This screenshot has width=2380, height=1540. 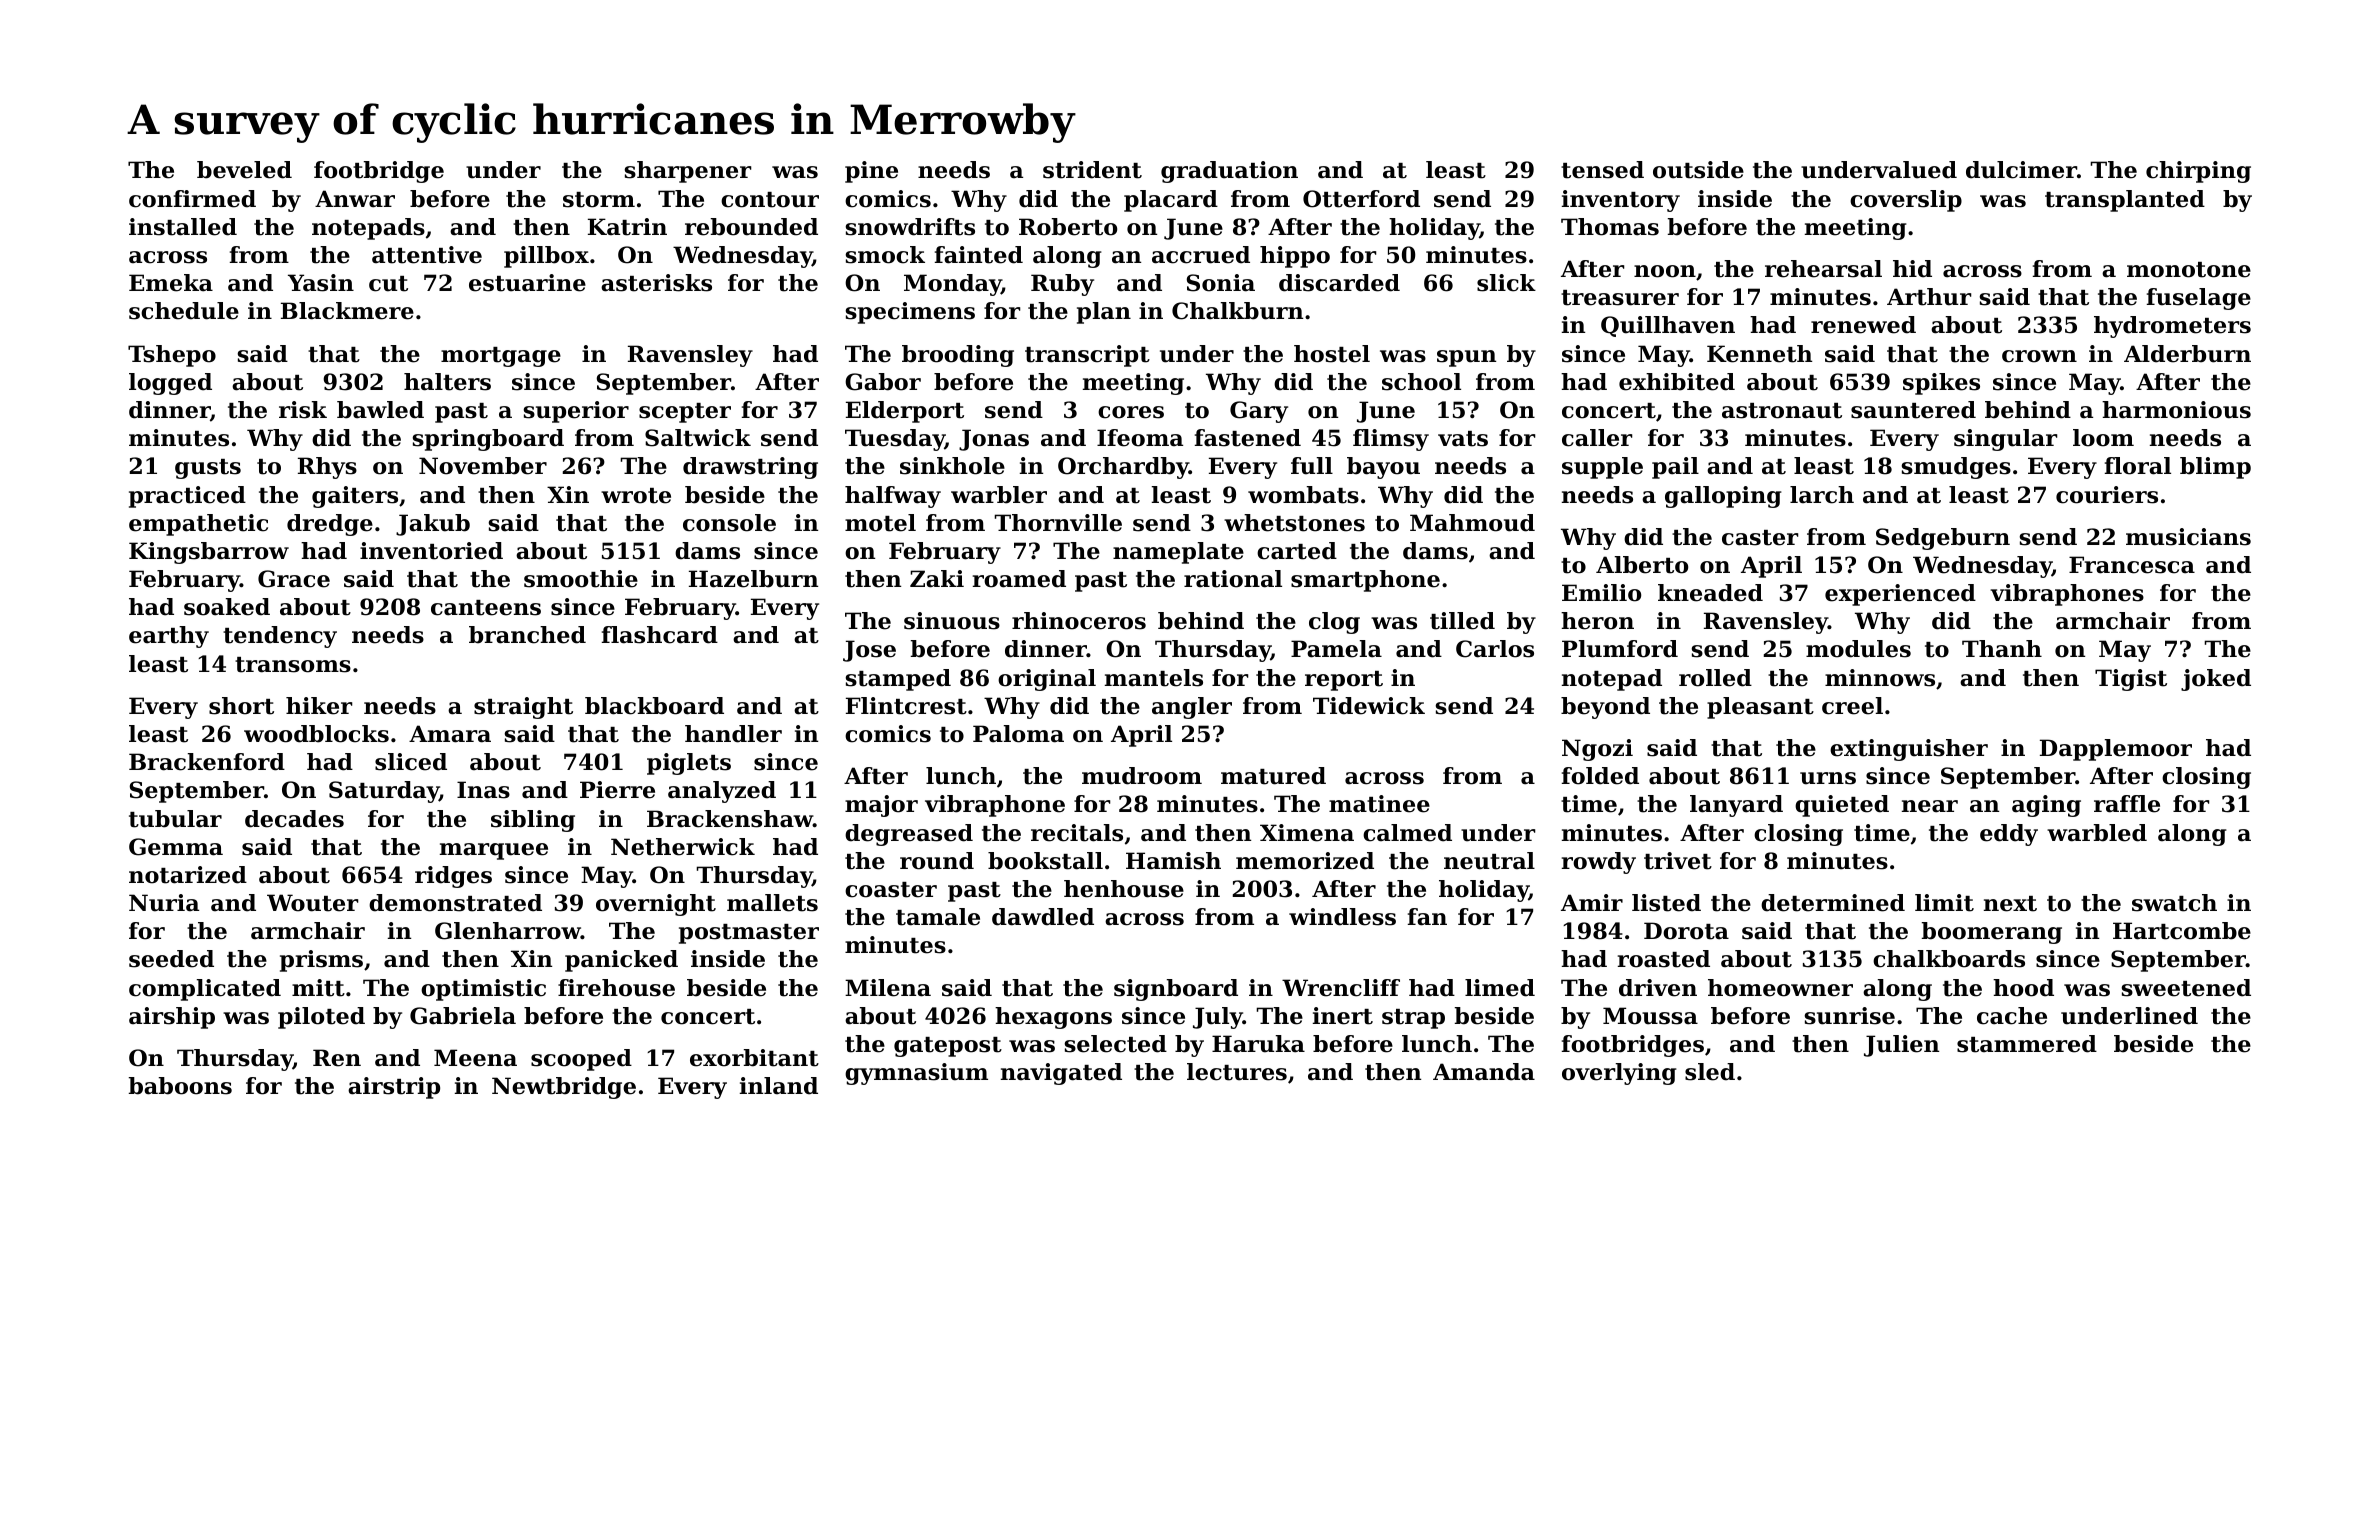 I want to click on Wrencliff, so click(x=1341, y=988).
